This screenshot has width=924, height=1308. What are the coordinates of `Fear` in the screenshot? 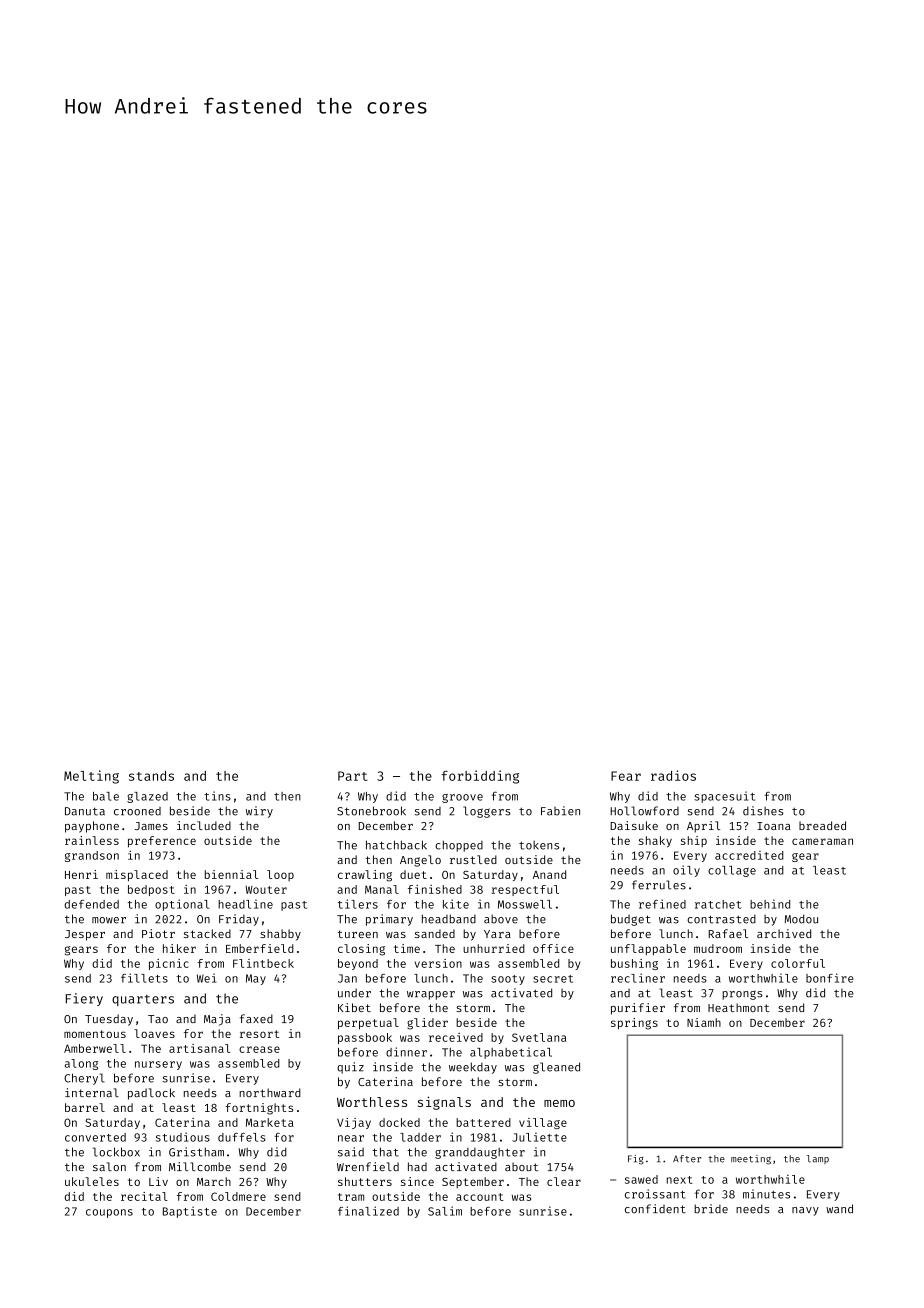 It's located at (626, 776).
